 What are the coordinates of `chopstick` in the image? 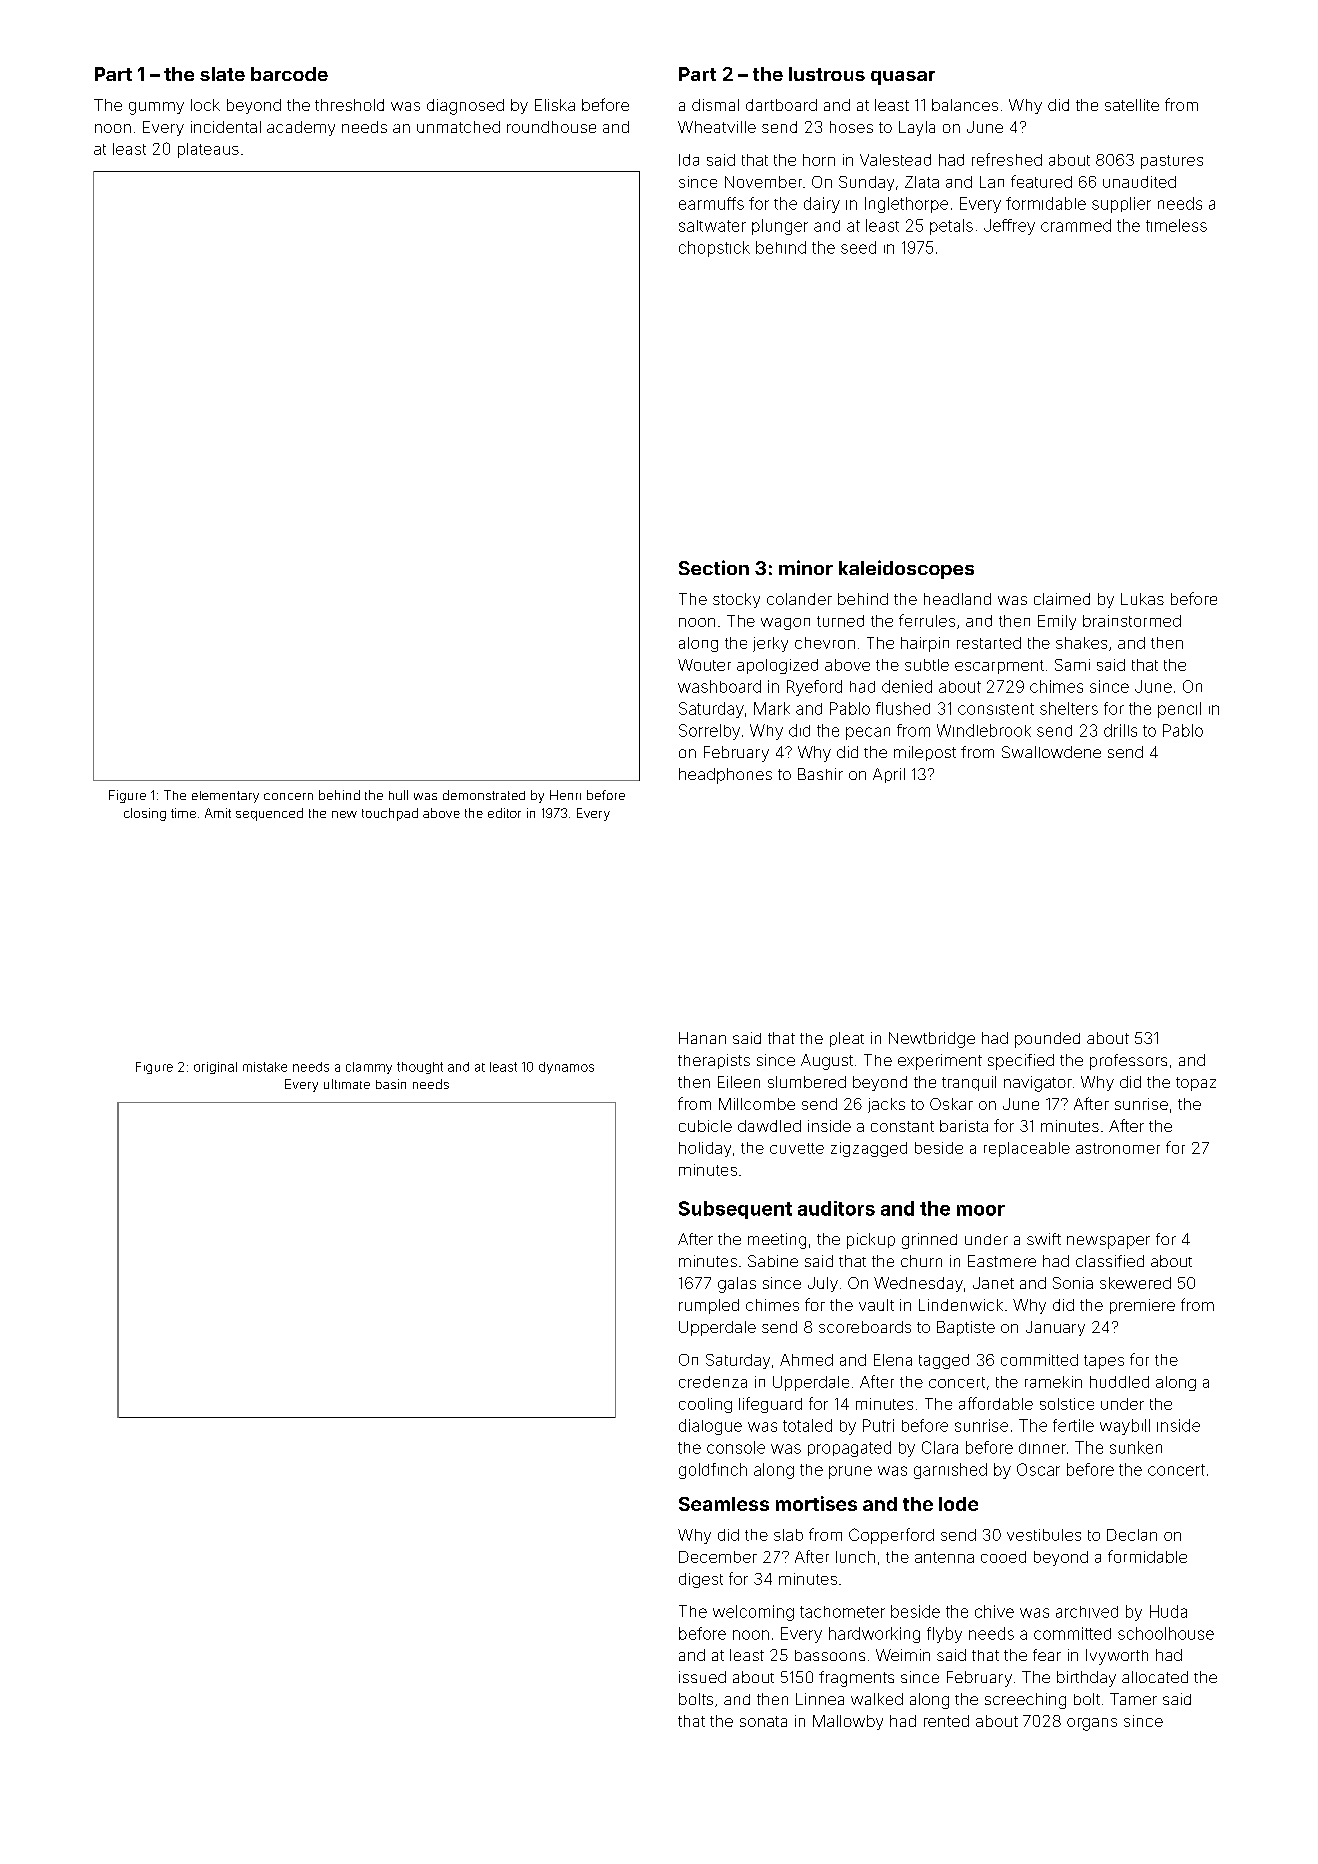 It's located at (714, 249).
